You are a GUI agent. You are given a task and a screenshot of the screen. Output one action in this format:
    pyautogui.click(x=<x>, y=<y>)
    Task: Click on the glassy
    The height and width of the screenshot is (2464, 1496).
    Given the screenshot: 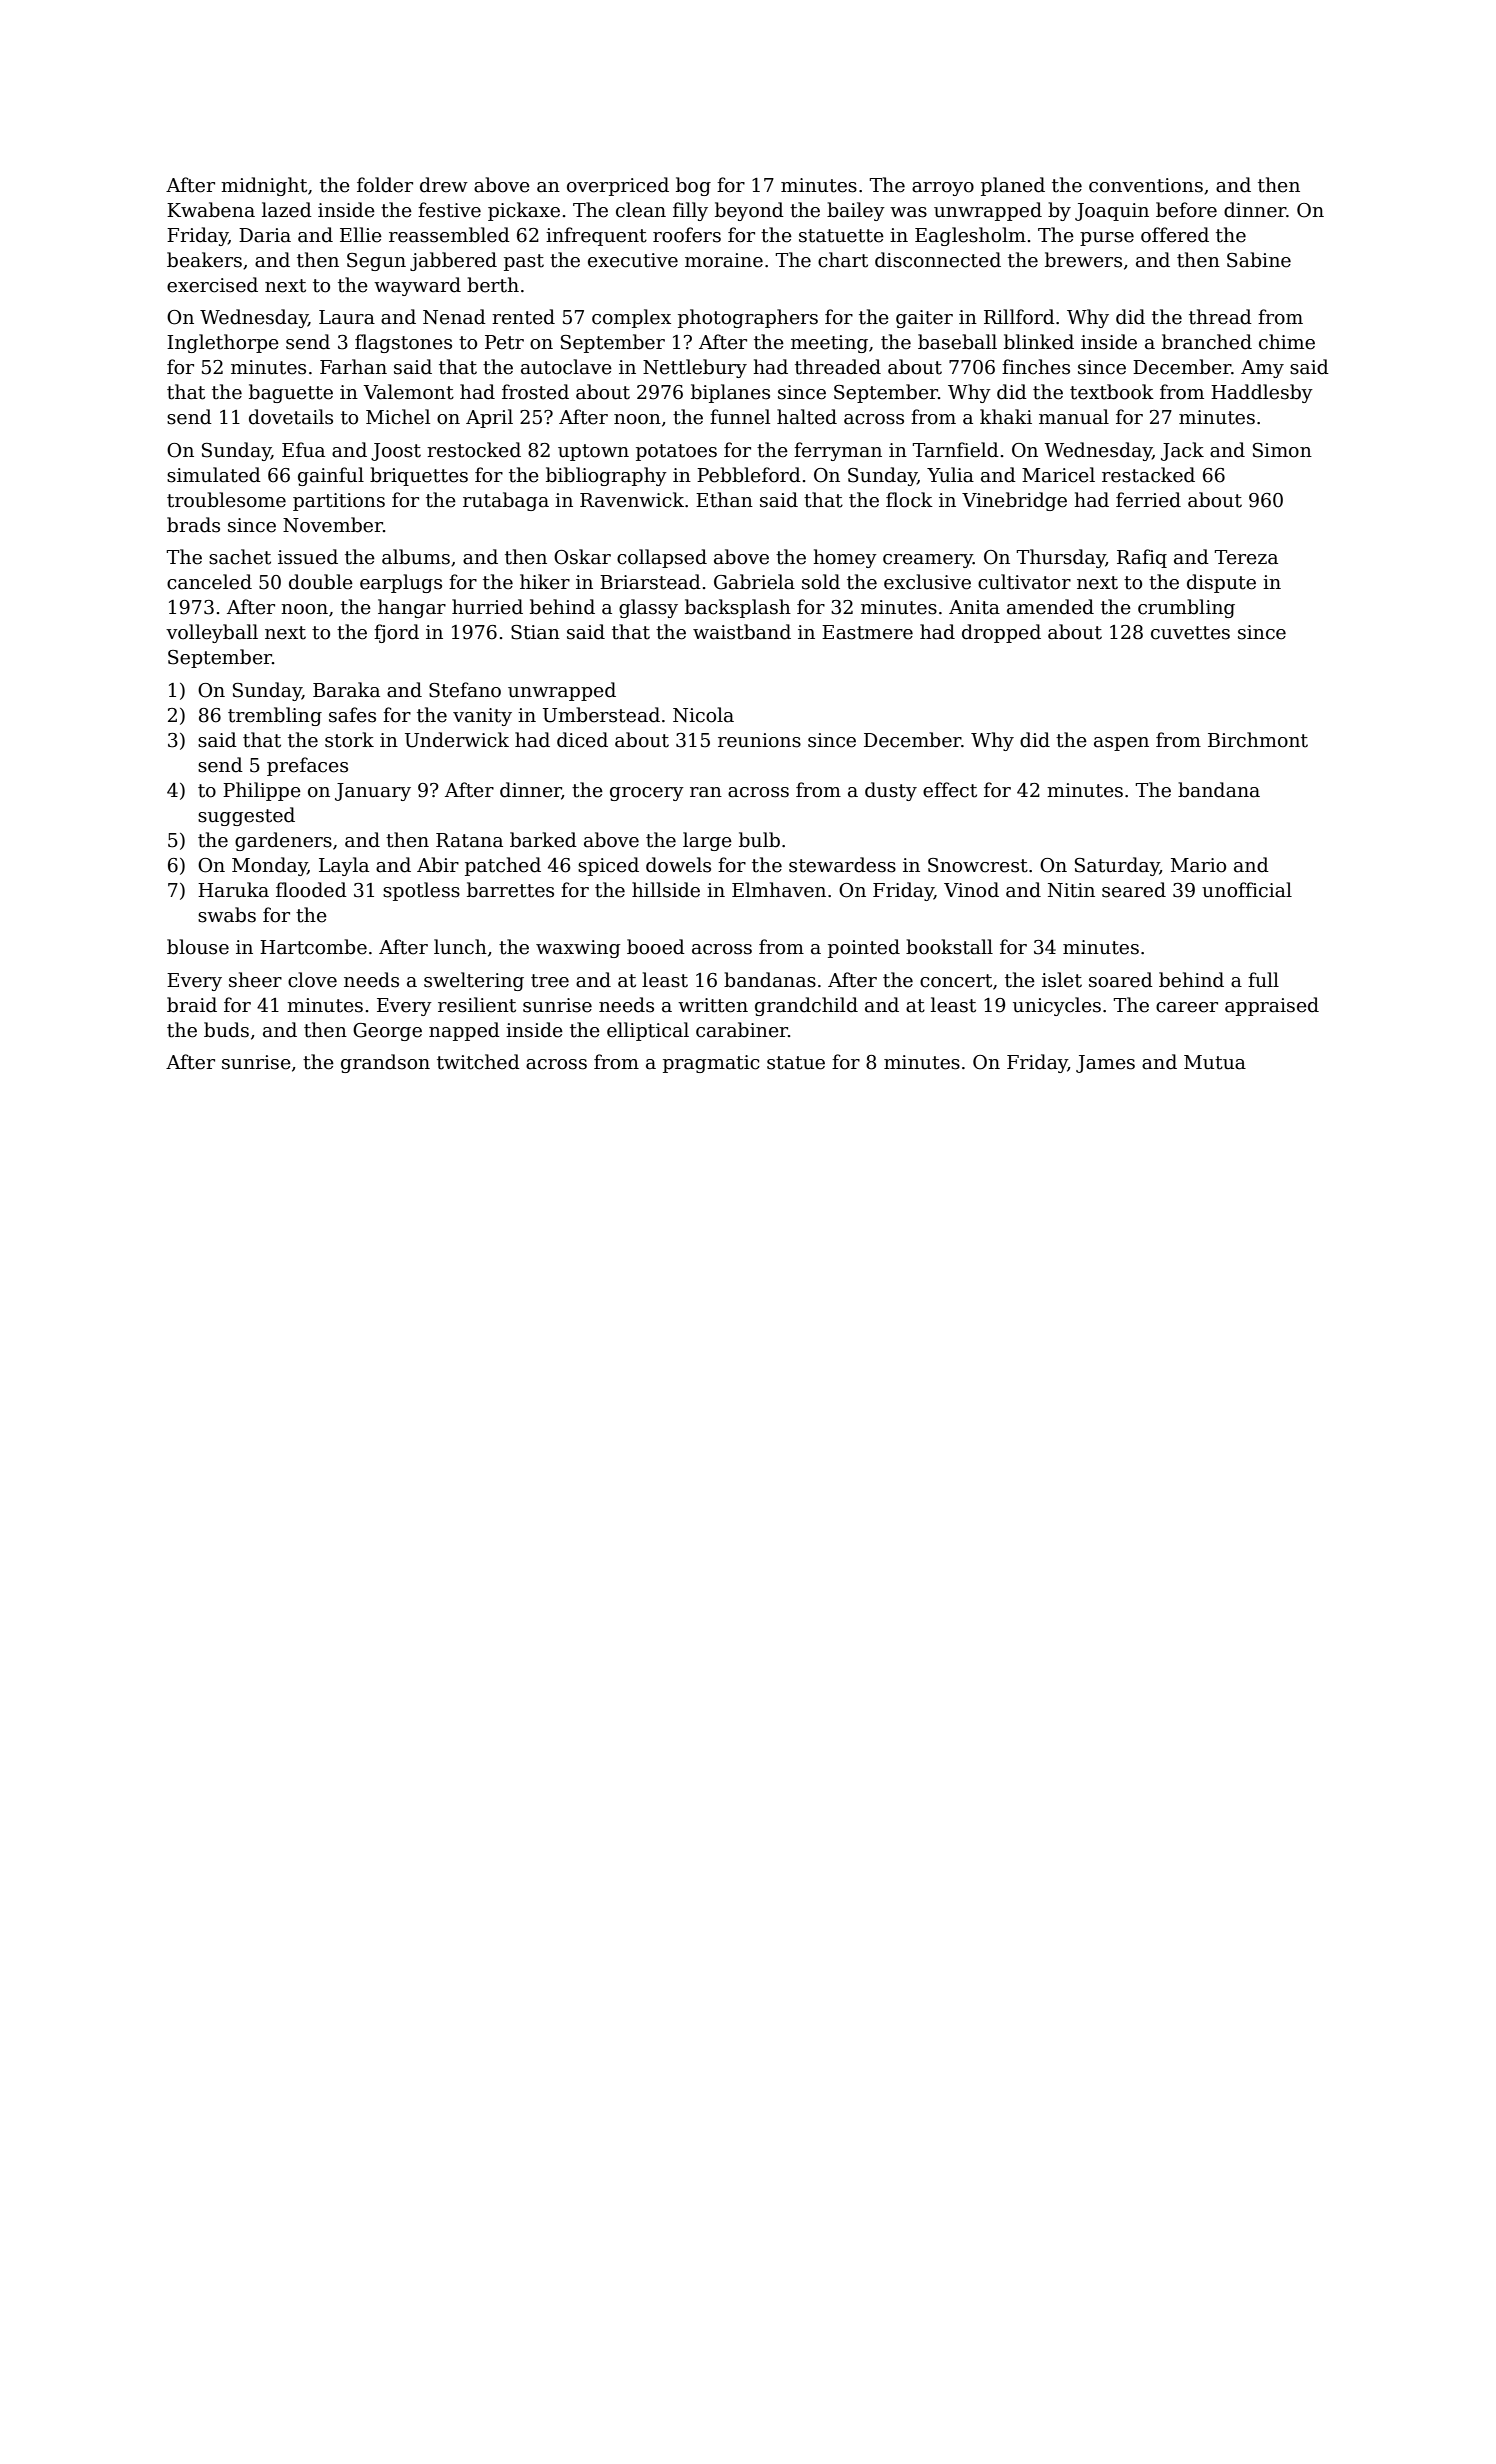 What is the action you would take?
    pyautogui.click(x=648, y=608)
